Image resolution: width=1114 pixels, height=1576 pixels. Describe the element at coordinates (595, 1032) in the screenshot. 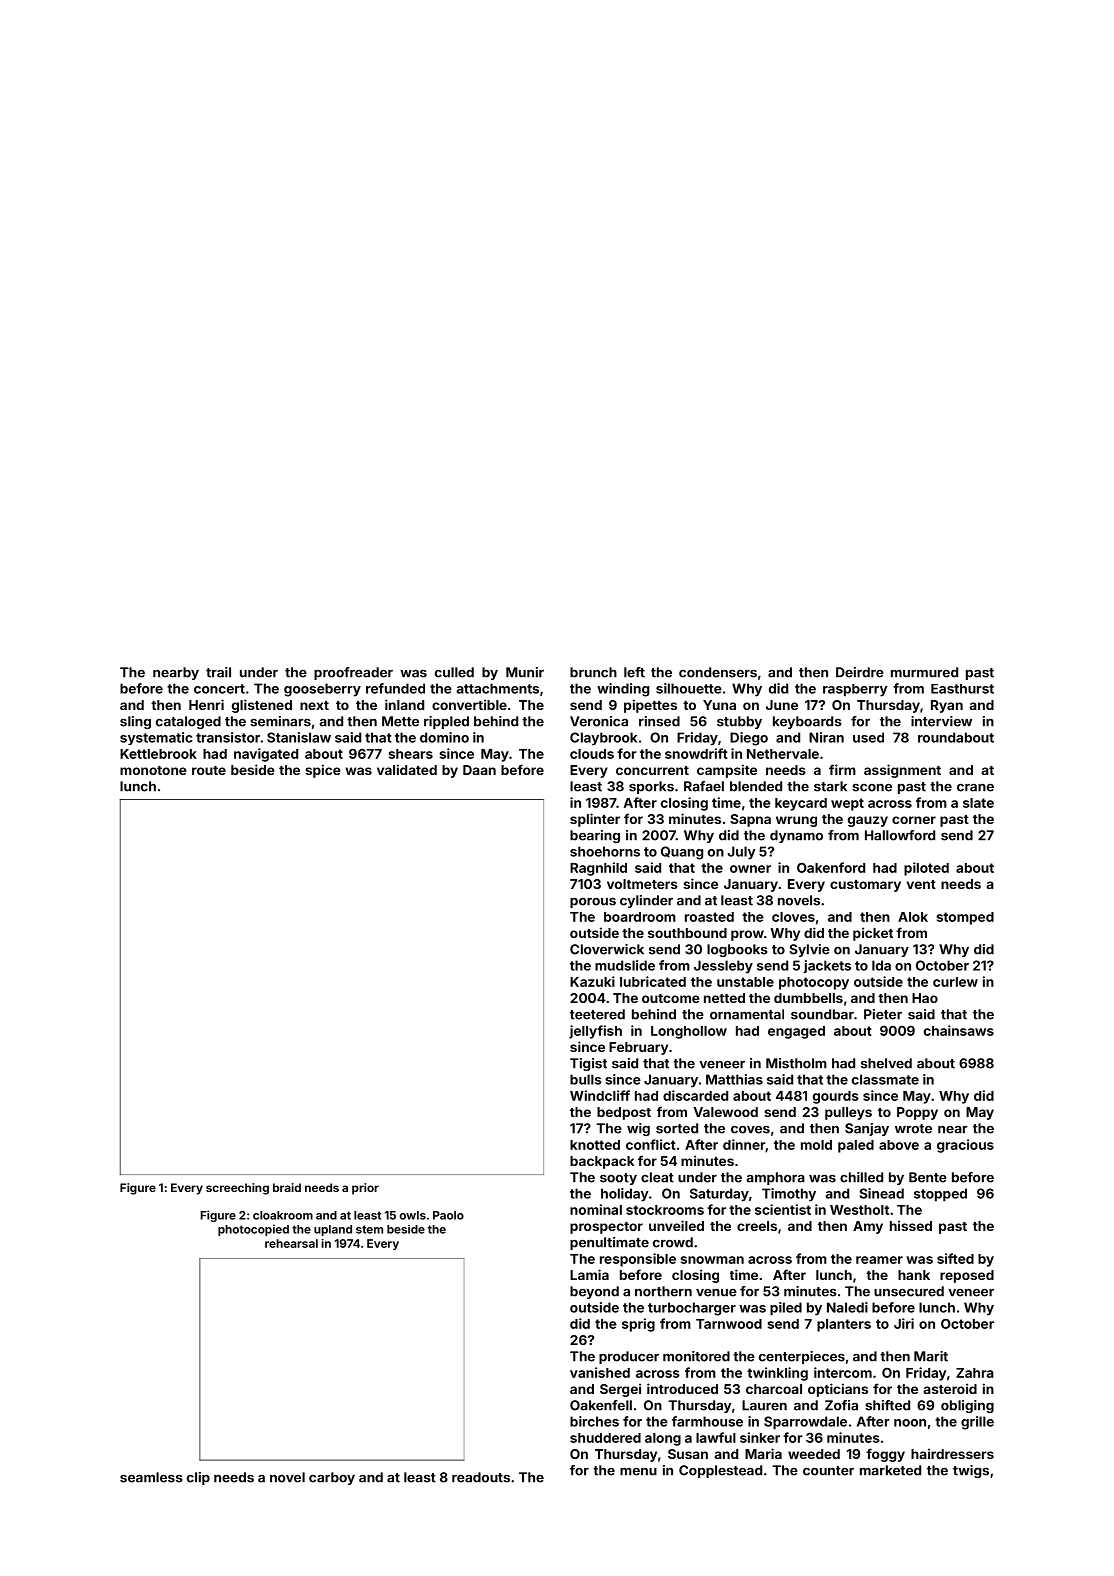

I see `jellyfish` at that location.
